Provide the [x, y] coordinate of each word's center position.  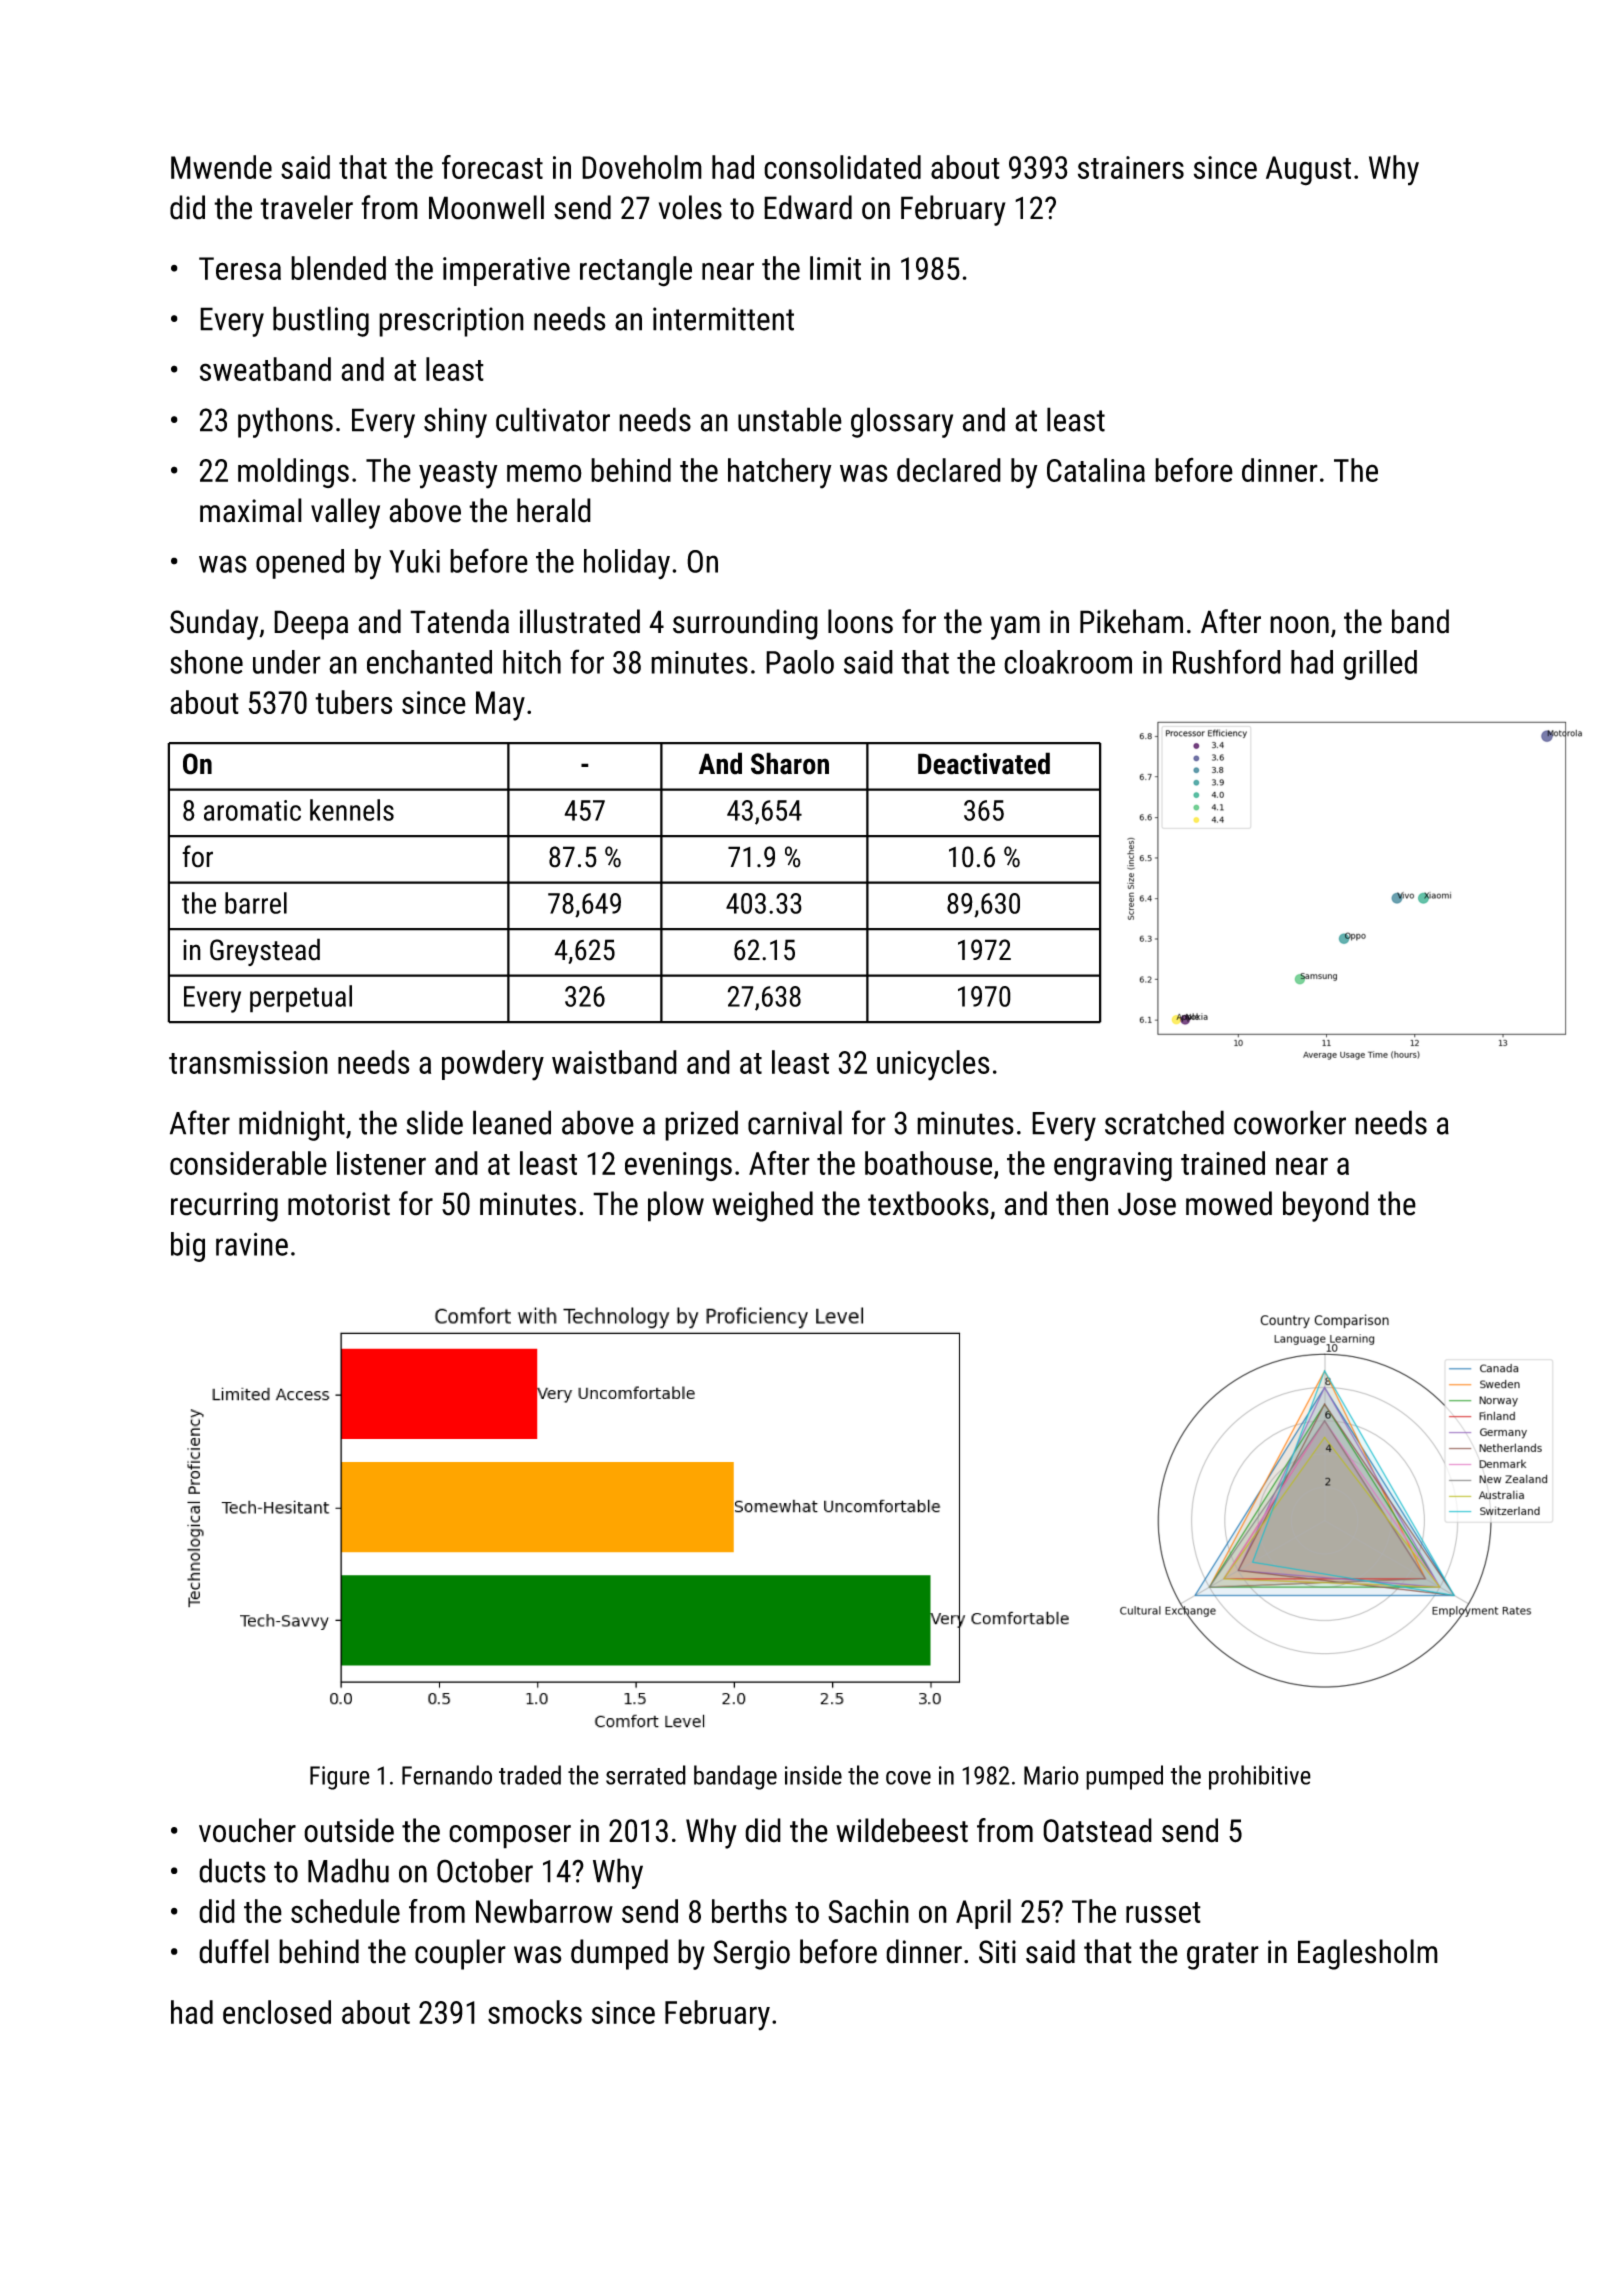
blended [338, 268]
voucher [247, 1830]
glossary [902, 422]
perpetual [301, 999]
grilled [1380, 665]
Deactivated [984, 763]
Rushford [1227, 661]
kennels [352, 810]
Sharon [790, 763]
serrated [646, 1775]
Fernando [447, 1775]
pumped [1124, 1777]
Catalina [1096, 470]
